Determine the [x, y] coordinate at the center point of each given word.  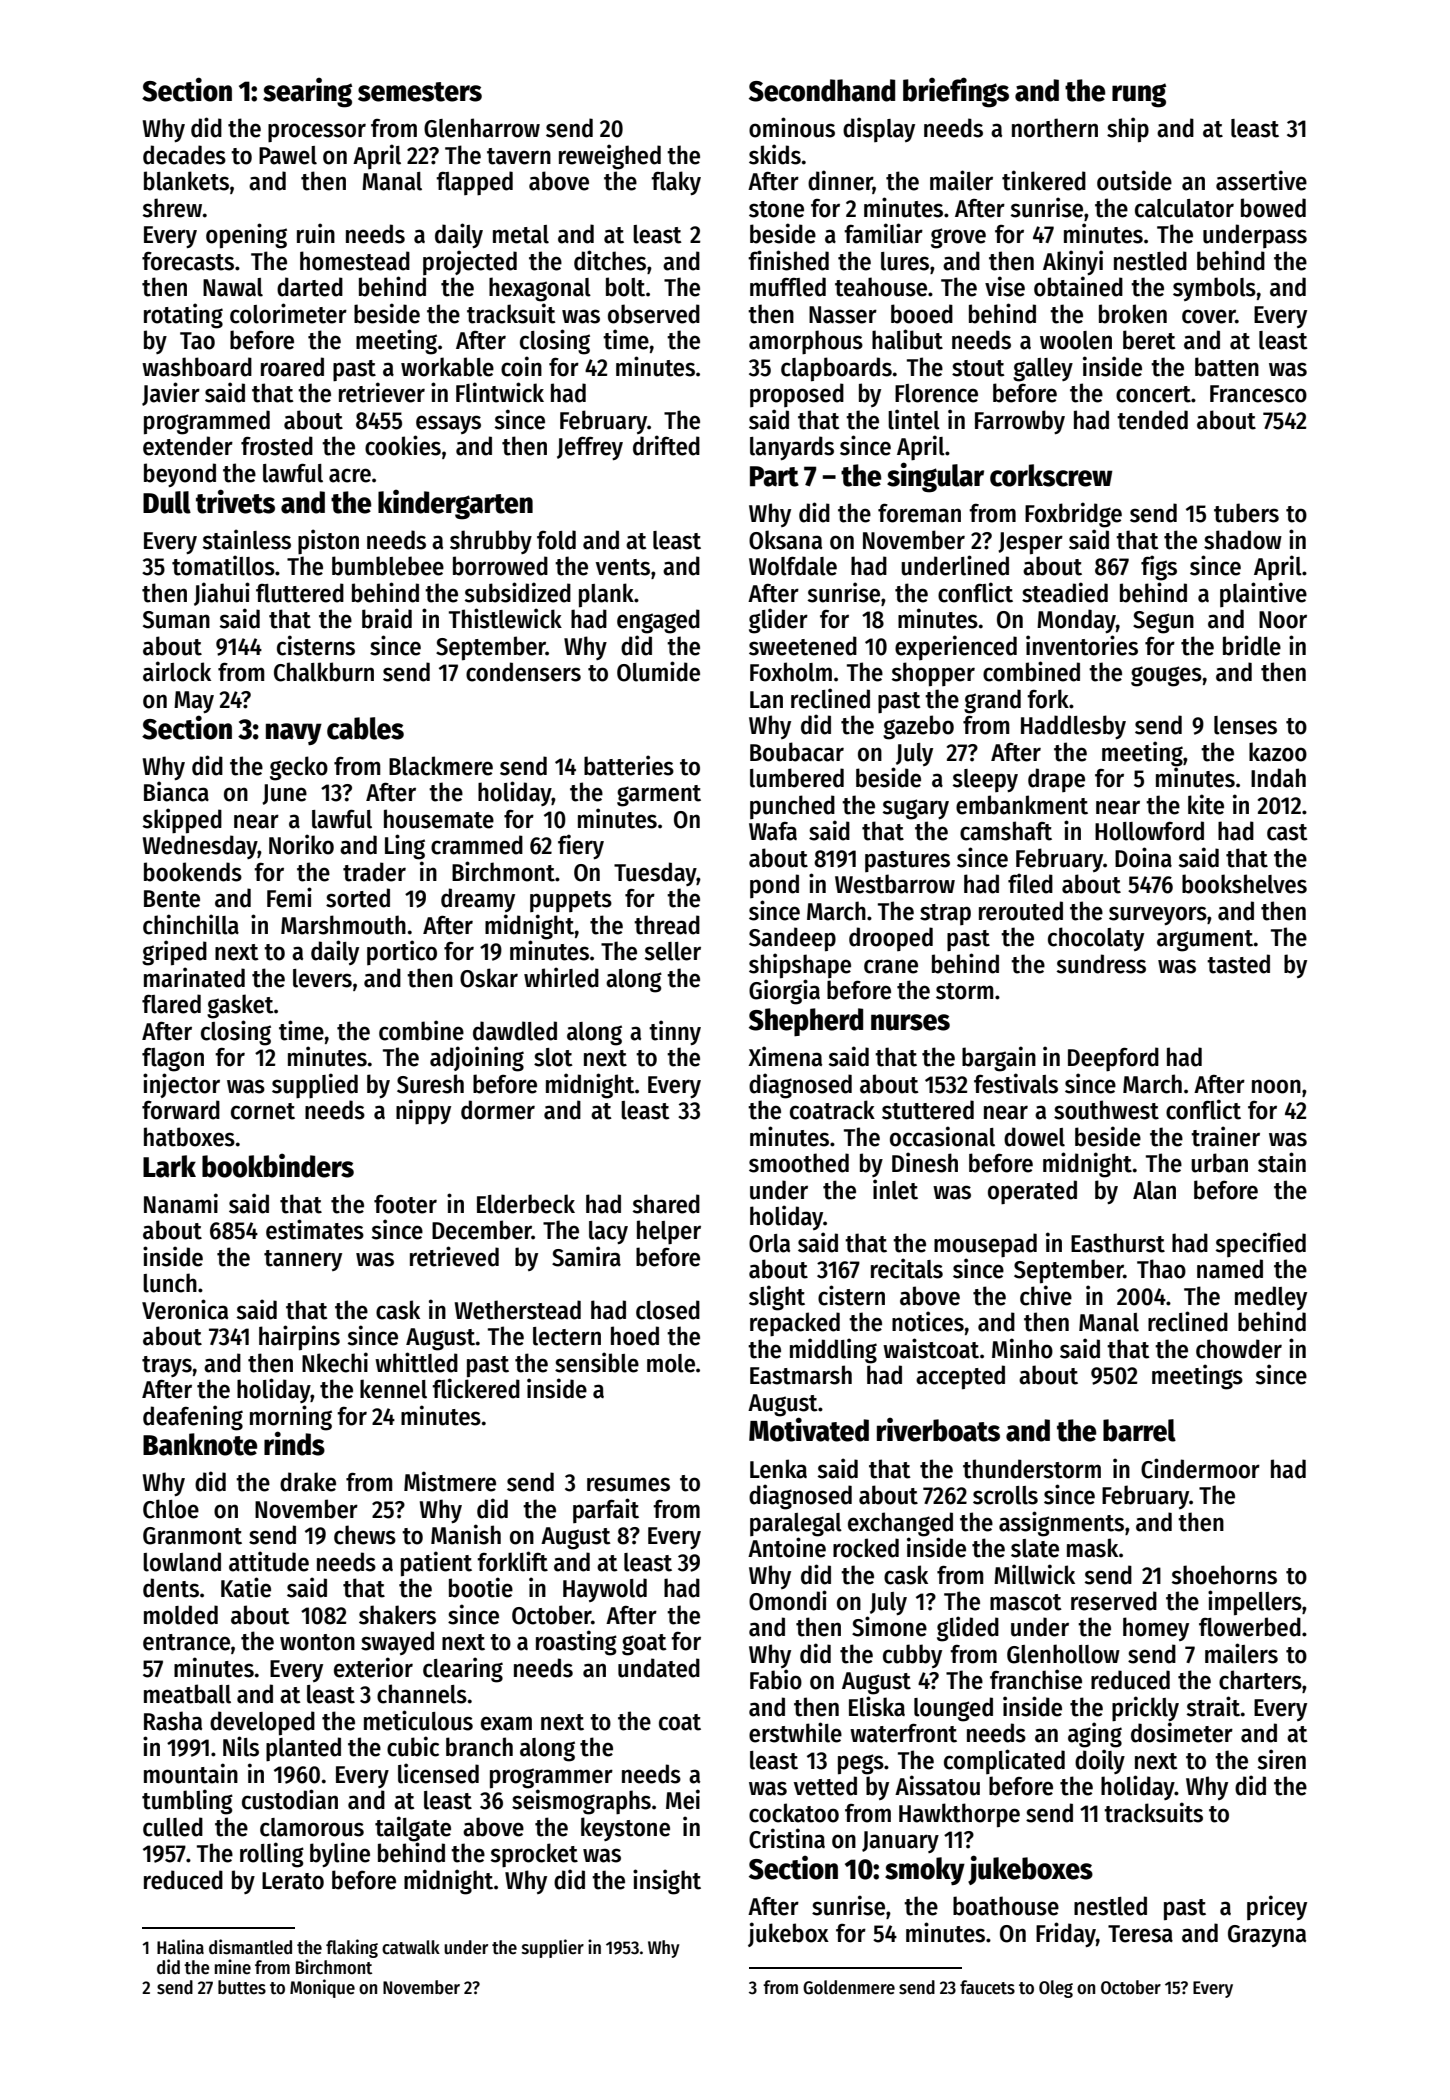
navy [294, 734]
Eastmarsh [801, 1375]
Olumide [658, 671]
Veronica [185, 1309]
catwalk [411, 1947]
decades [184, 155]
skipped [182, 821]
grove [958, 238]
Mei [683, 1799]
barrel [1139, 1430]
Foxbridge [1073, 515]
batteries [629, 765]
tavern [519, 156]
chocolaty [1096, 939]
